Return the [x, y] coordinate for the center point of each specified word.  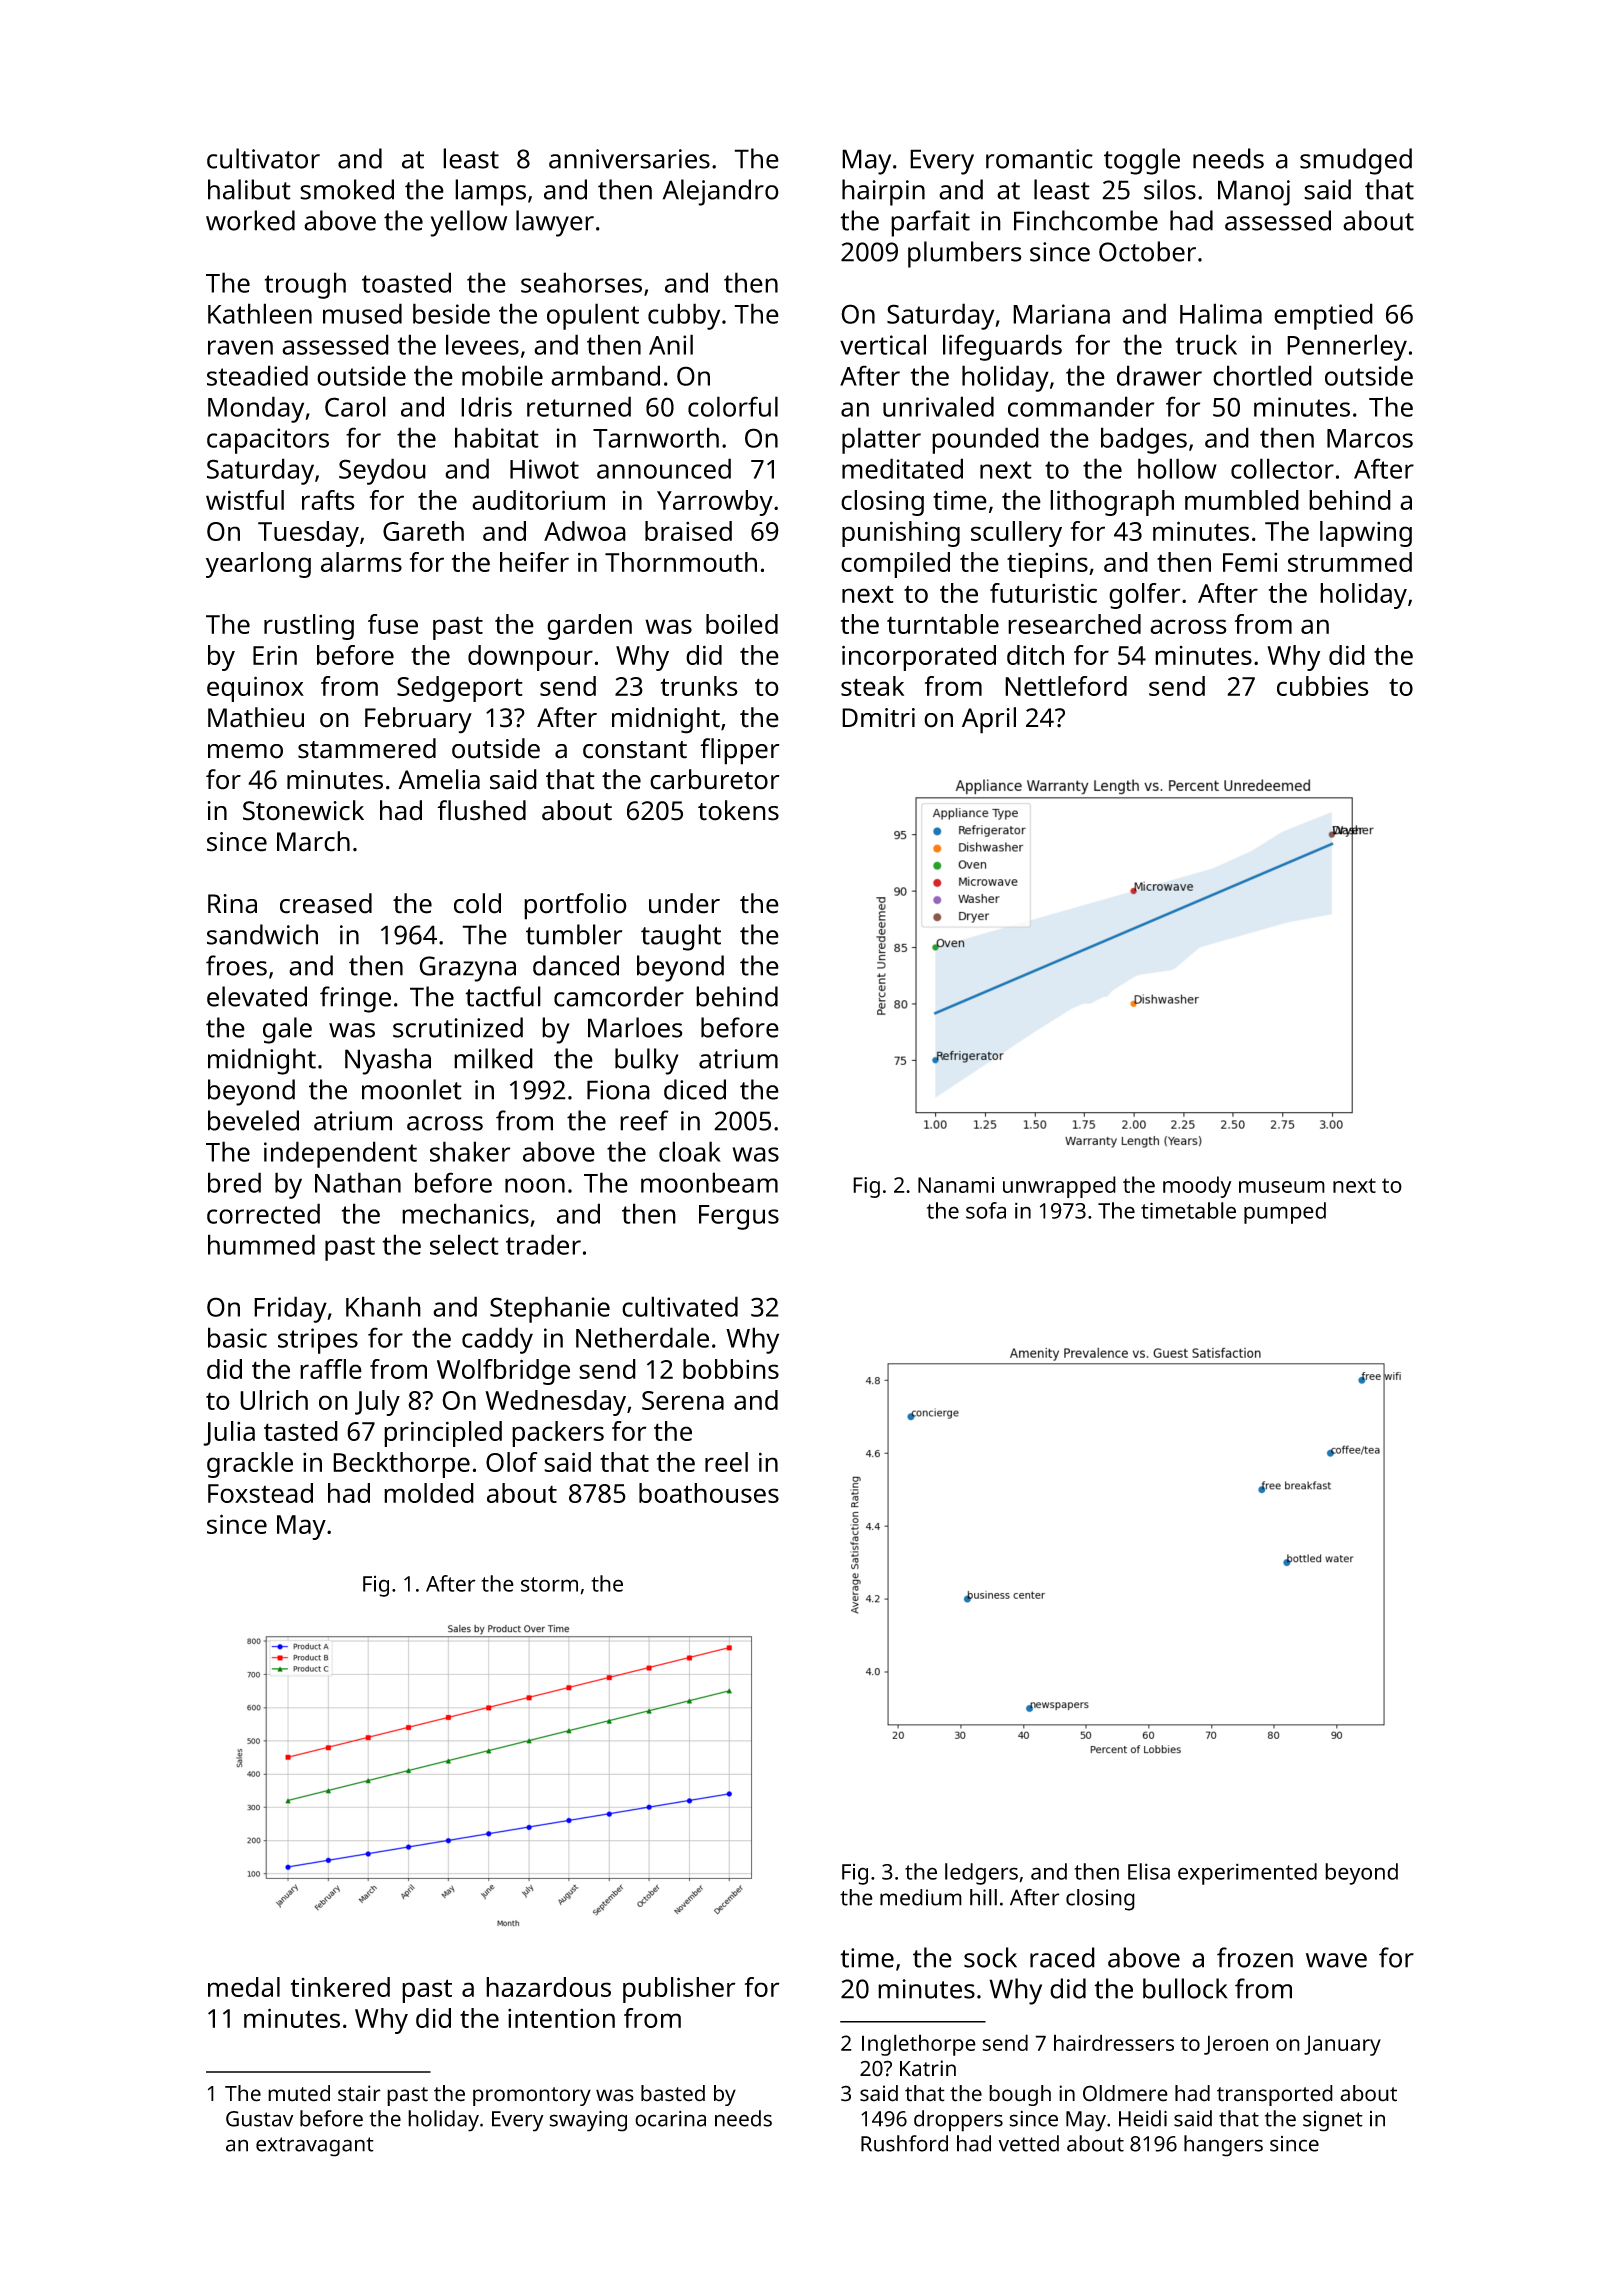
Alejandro [721, 192]
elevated [257, 996]
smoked [347, 189]
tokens [738, 810]
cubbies [1323, 686]
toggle [1142, 161]
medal [244, 1987]
